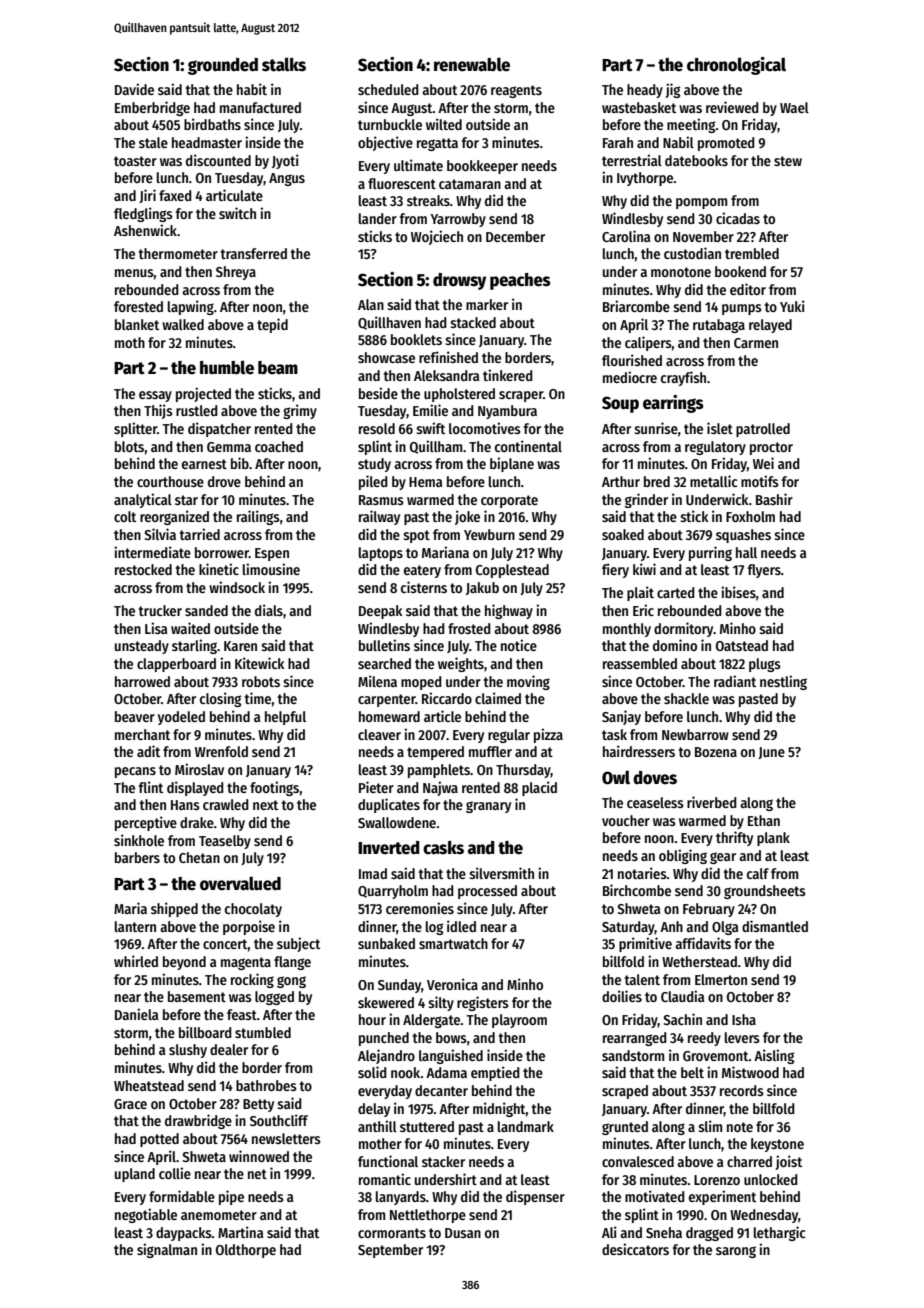 The image size is (924, 1308). What do you see at coordinates (246, 1251) in the page?
I see `Oldthorpe` at bounding box center [246, 1251].
